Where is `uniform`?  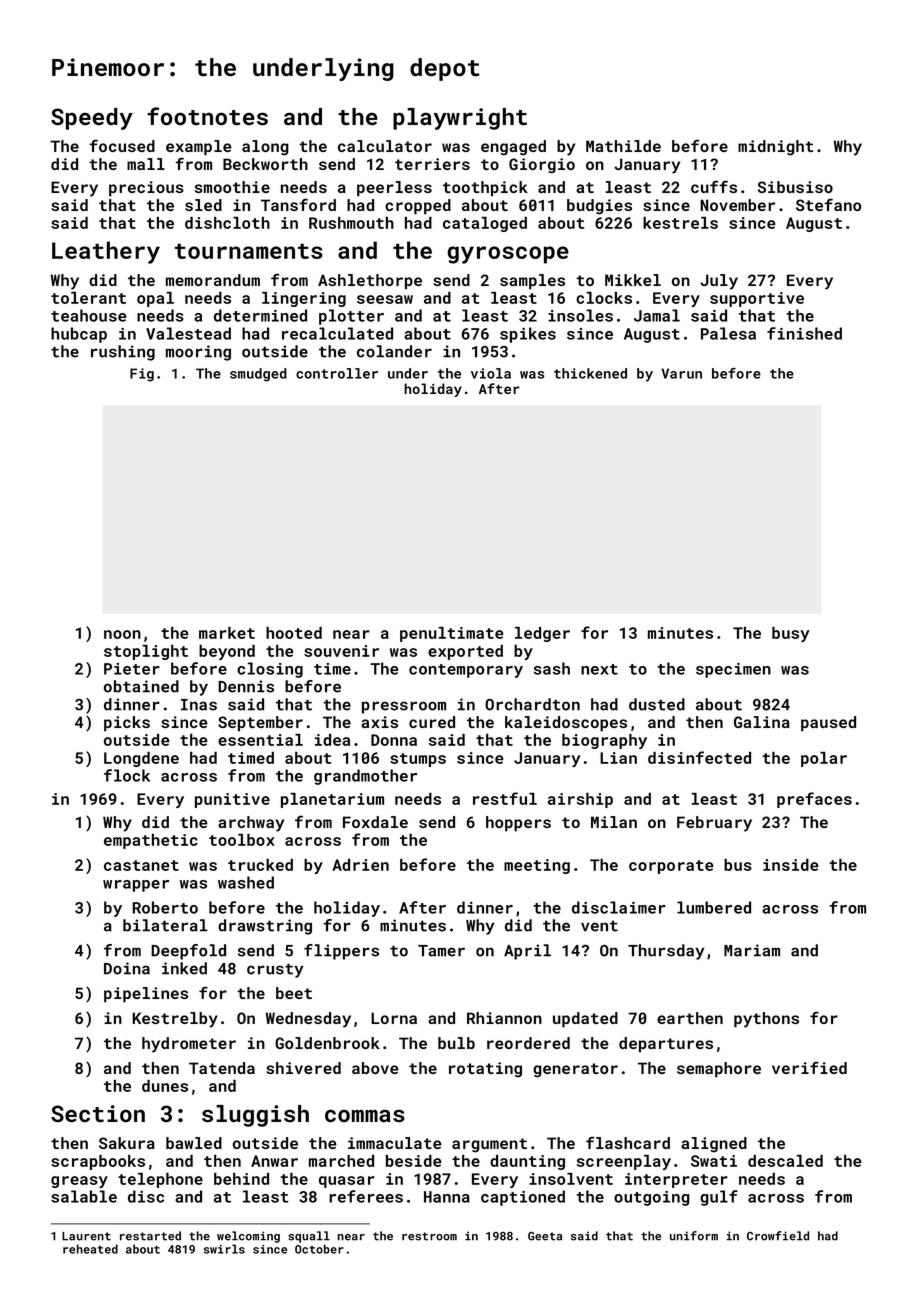 uniform is located at coordinates (694, 1236).
